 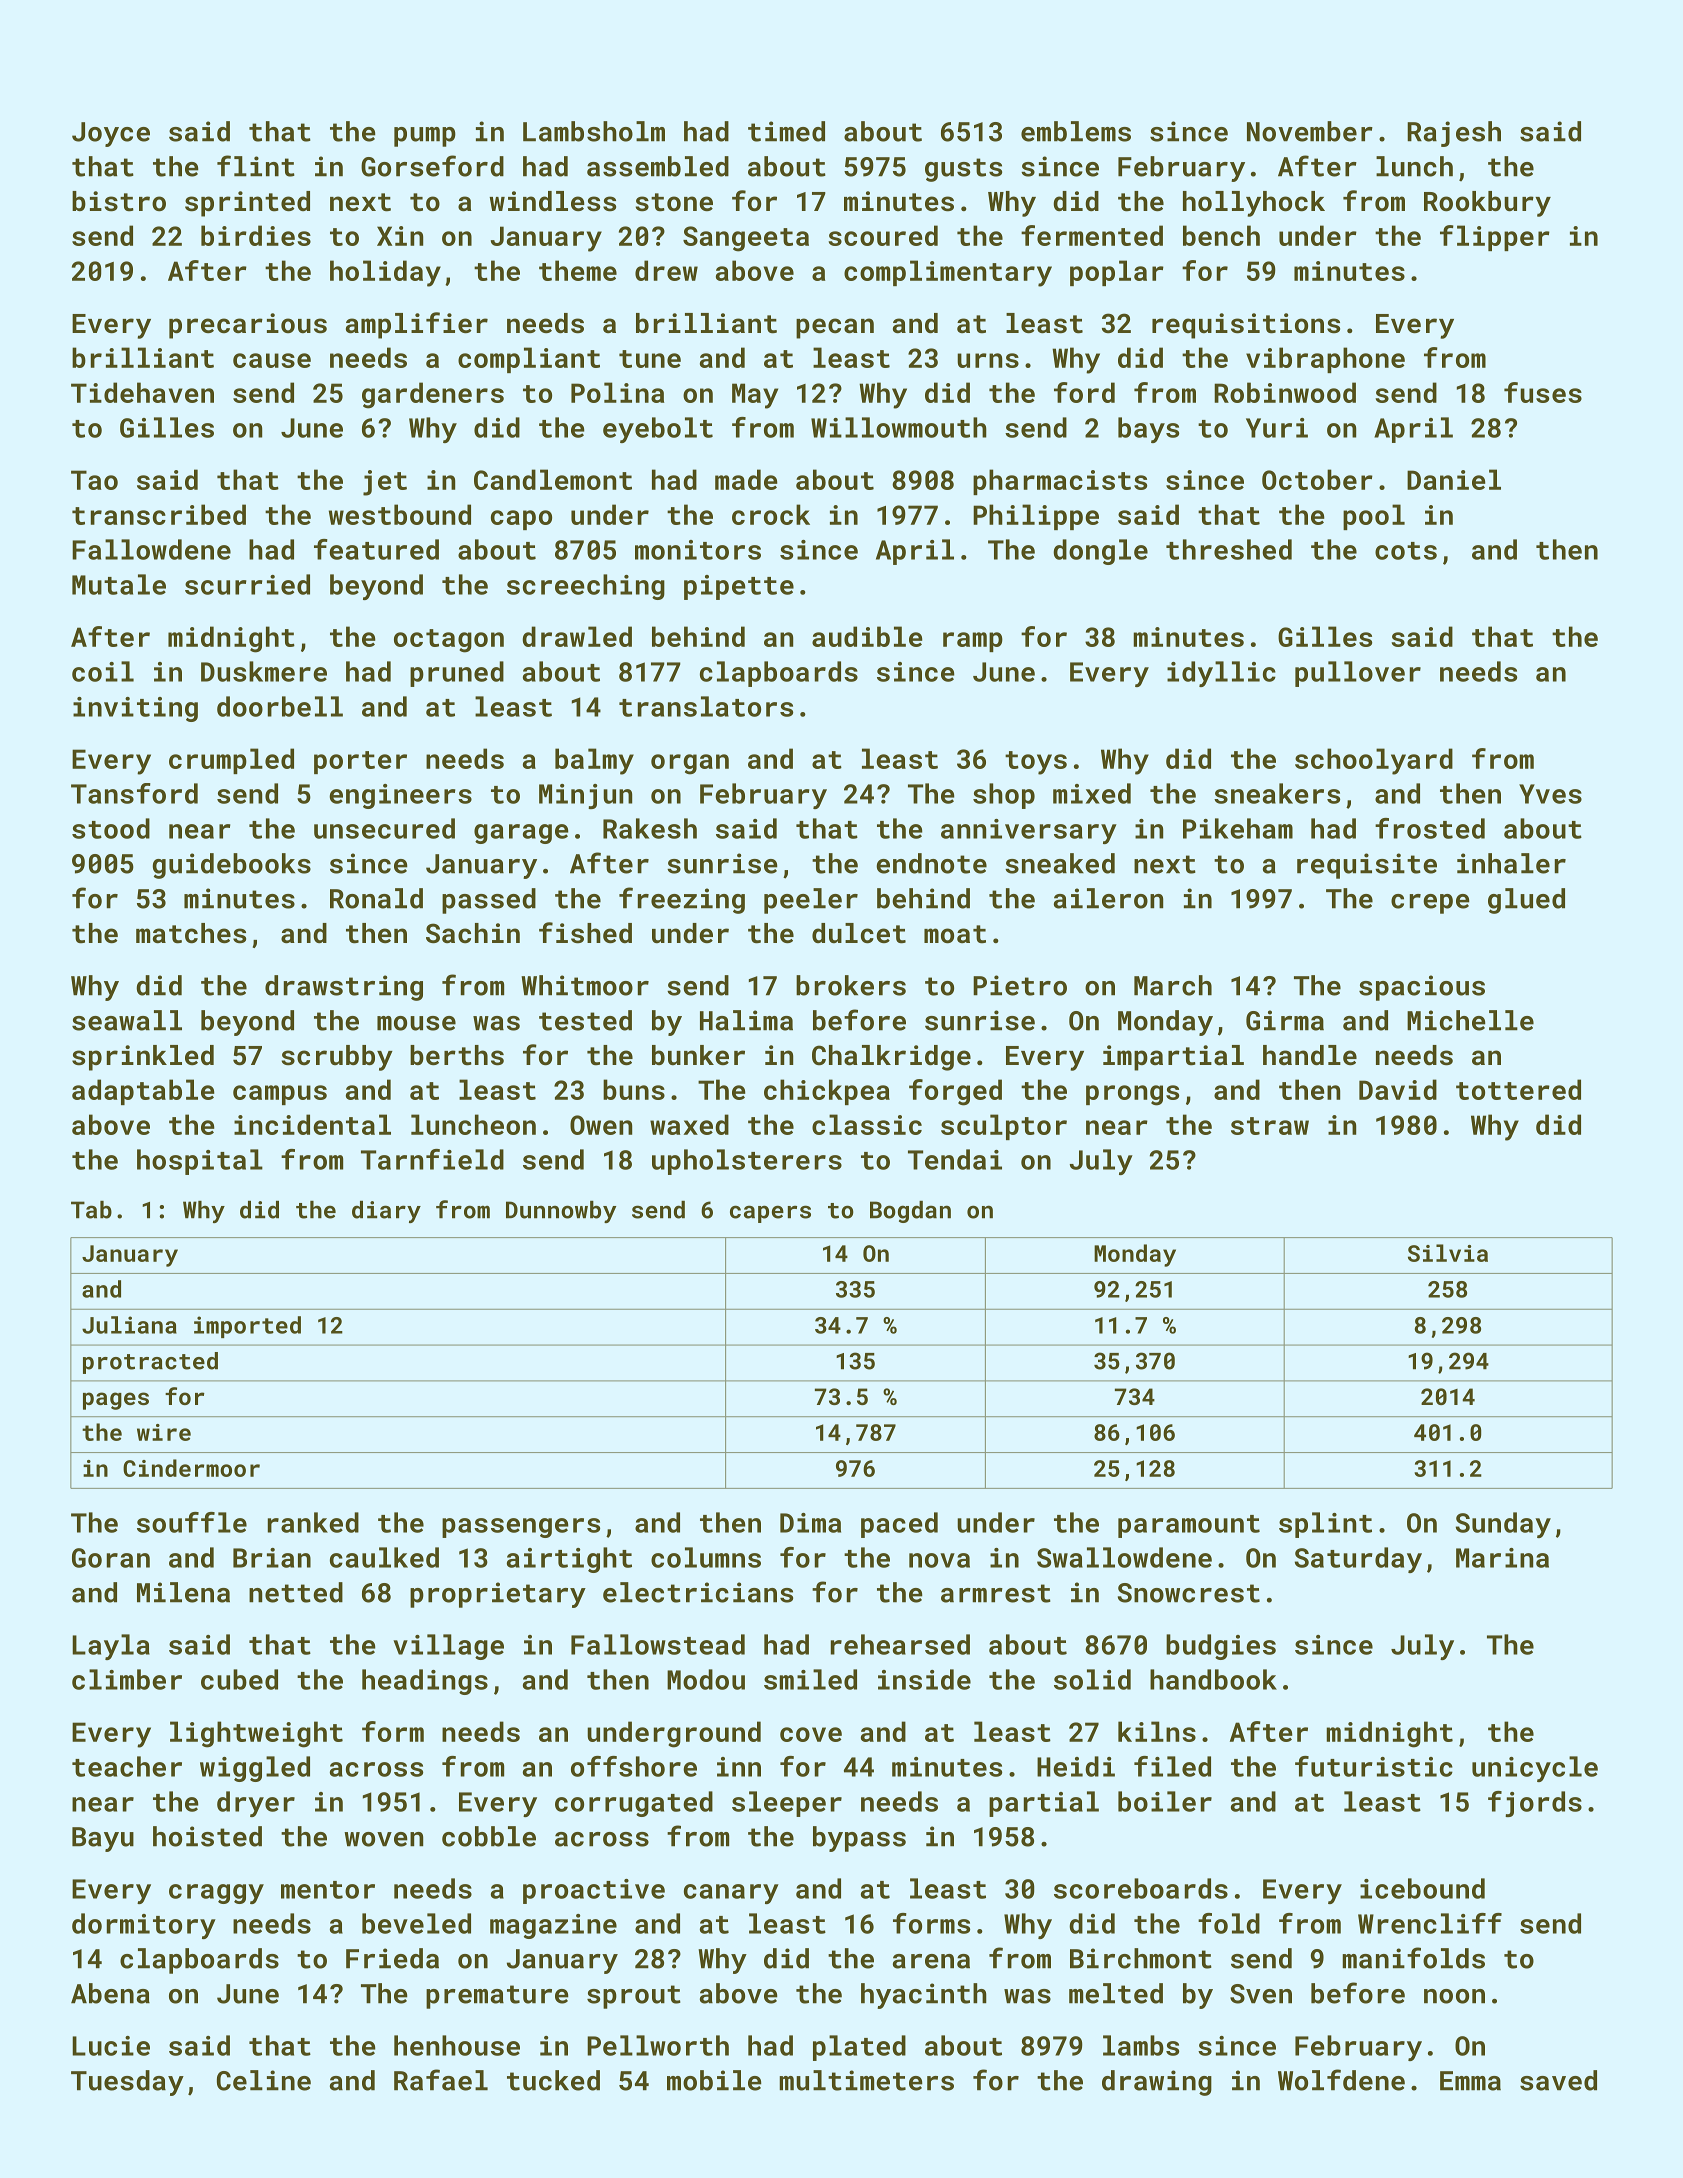 I want to click on guidebooks, so click(x=231, y=866).
